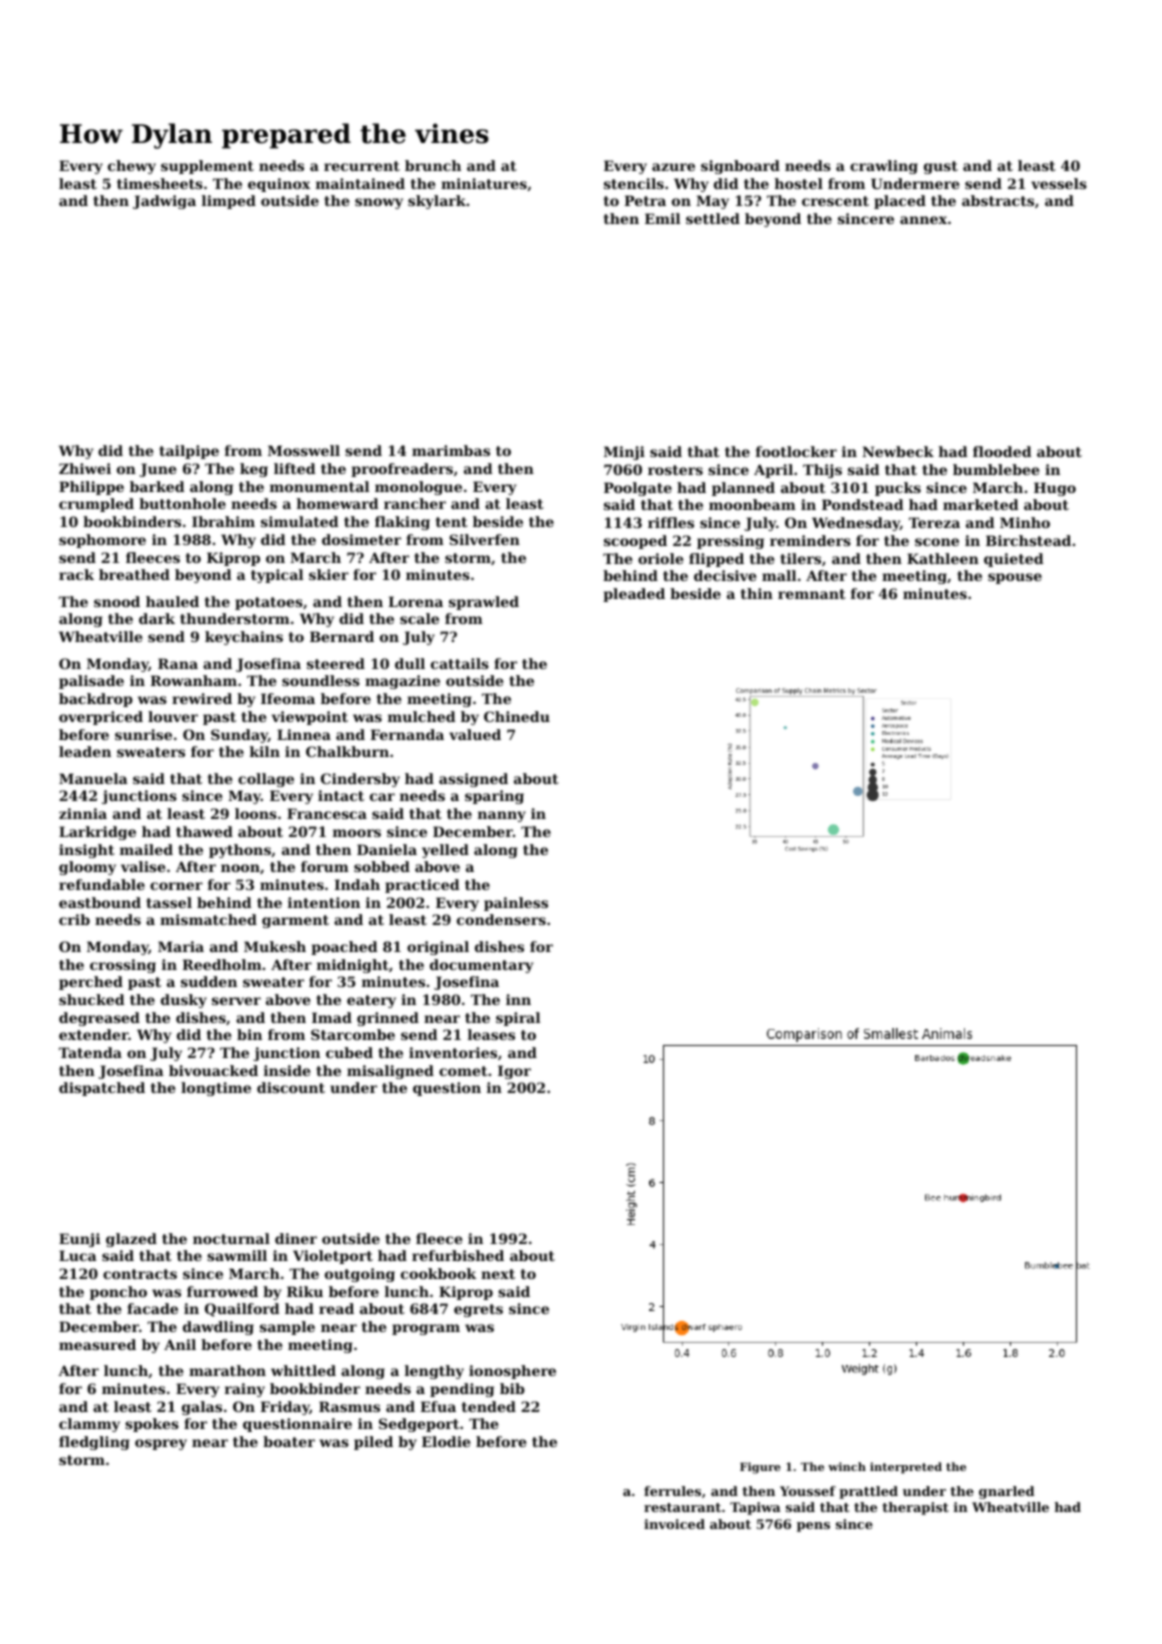  Describe the element at coordinates (1015, 578) in the page. I see `spouse` at that location.
